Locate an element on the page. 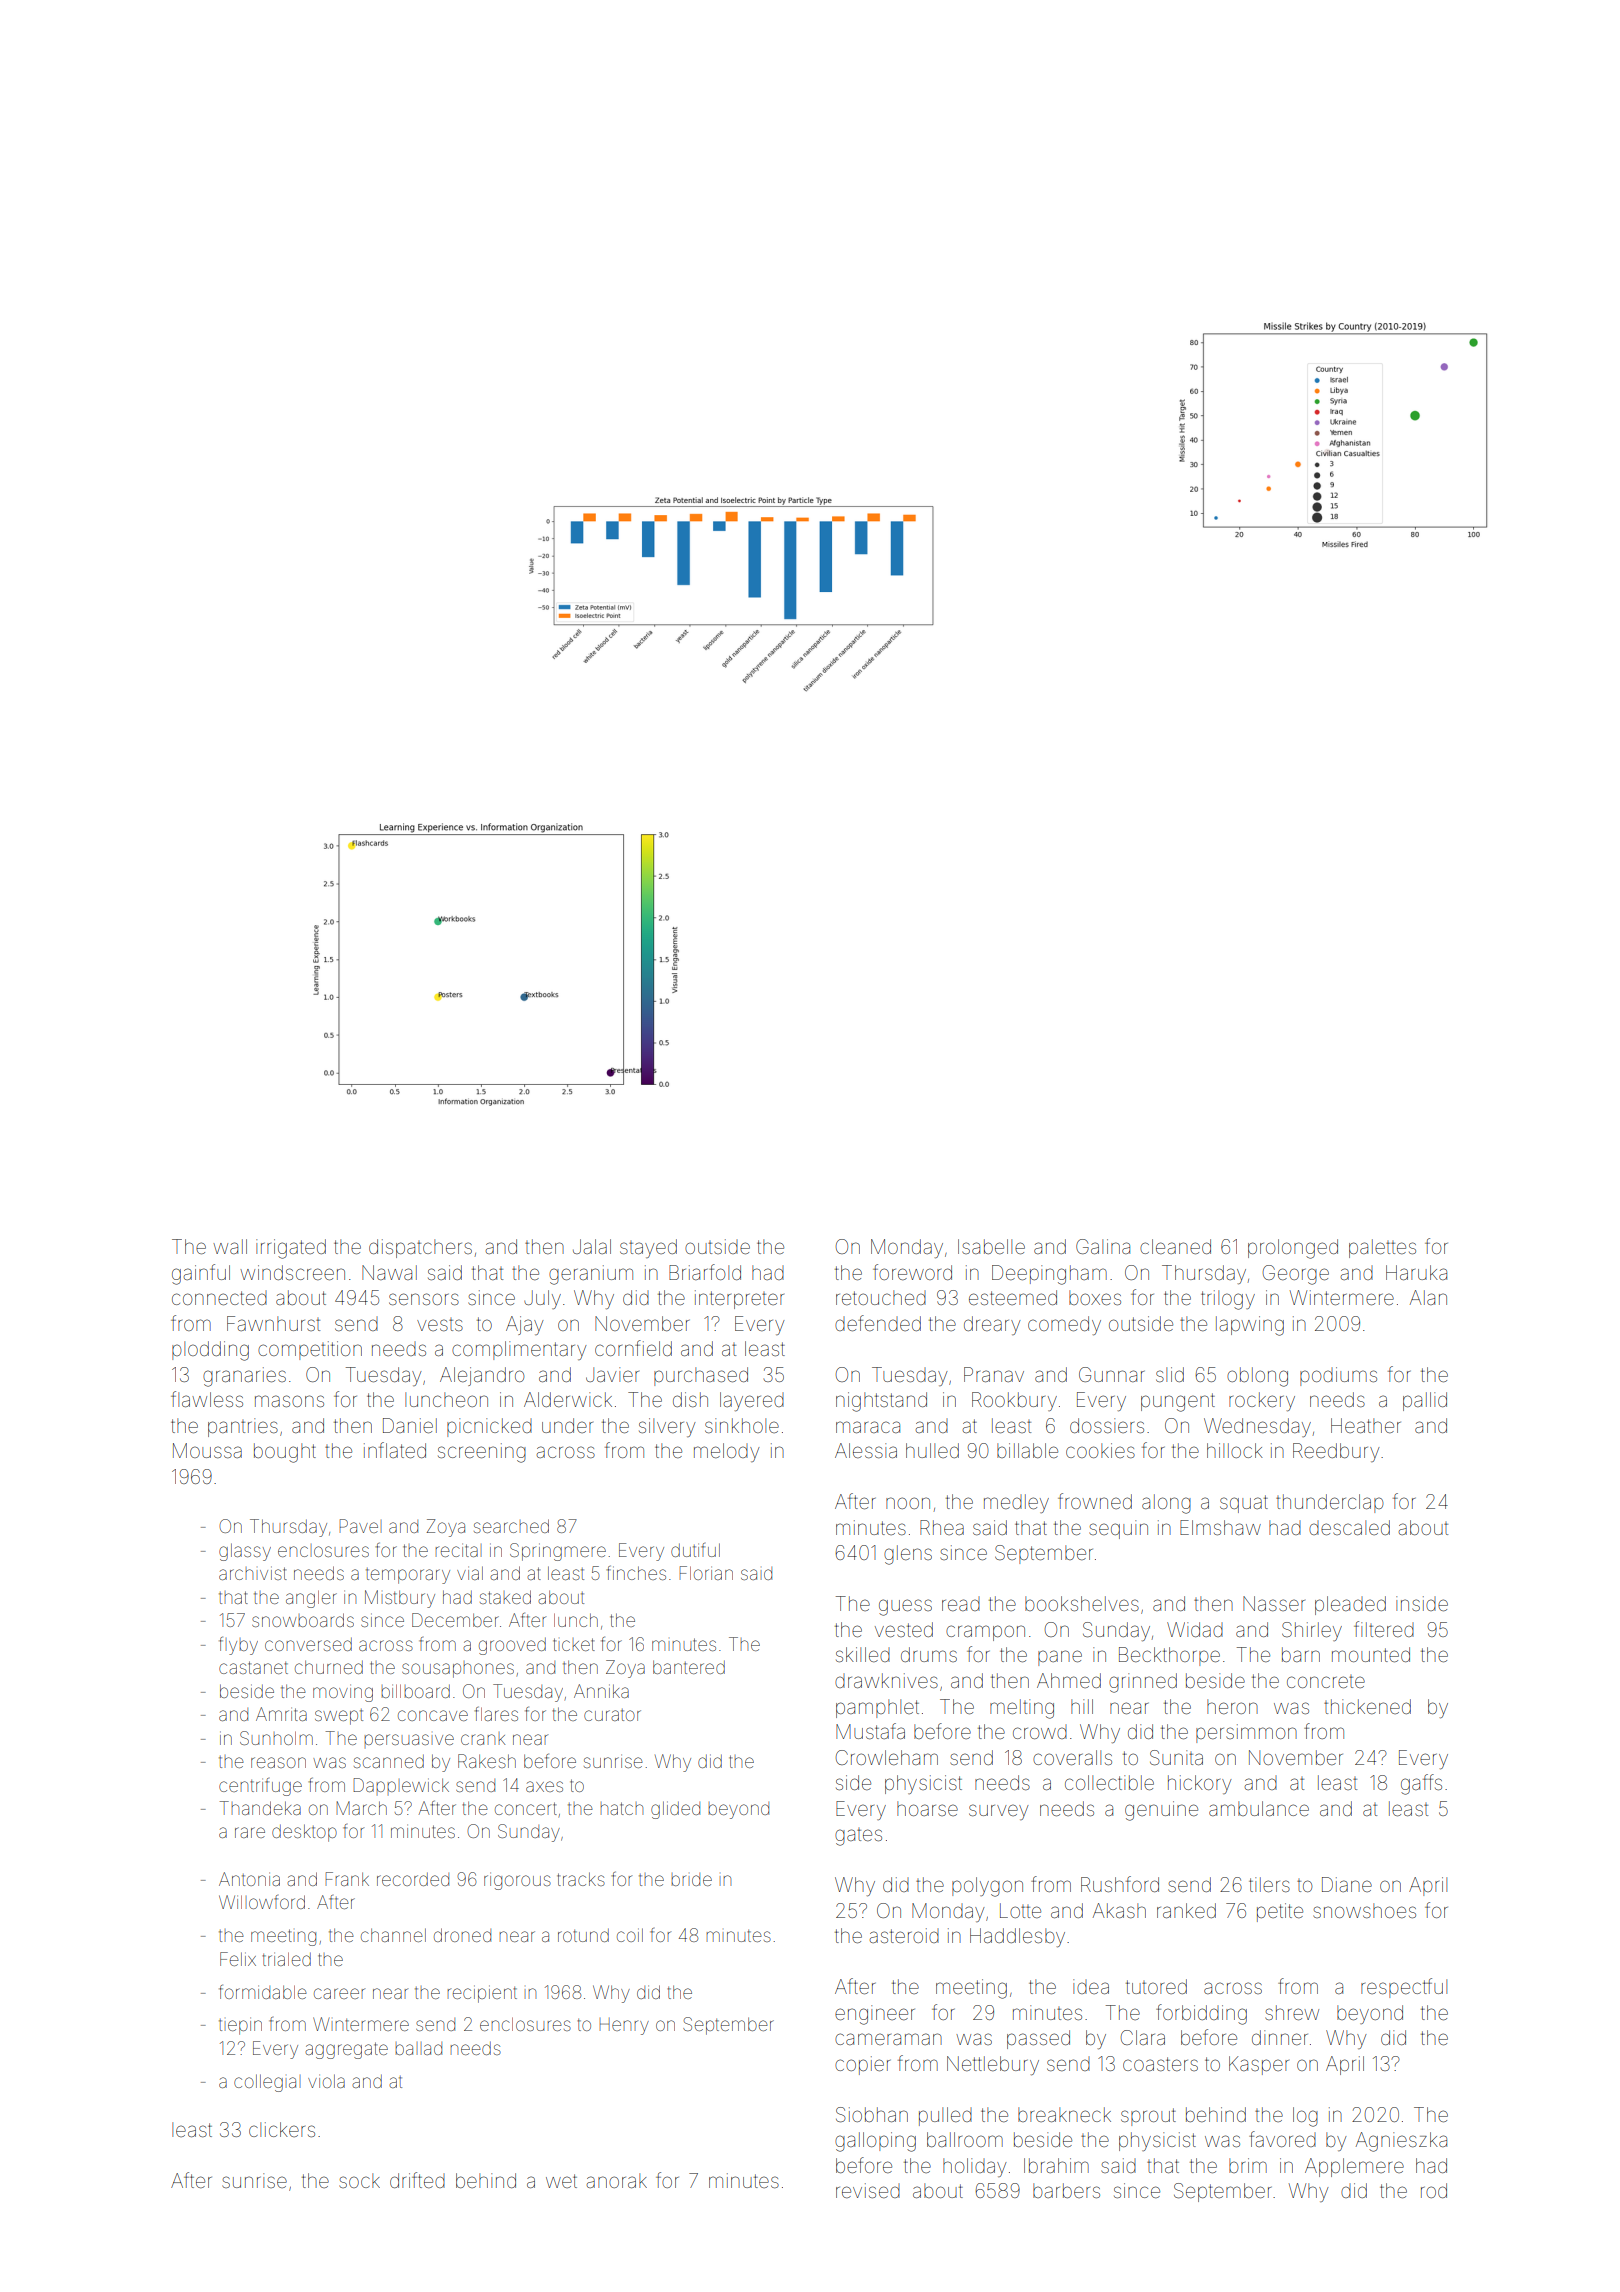 The image size is (1620, 2292). Frank is located at coordinates (347, 1879).
